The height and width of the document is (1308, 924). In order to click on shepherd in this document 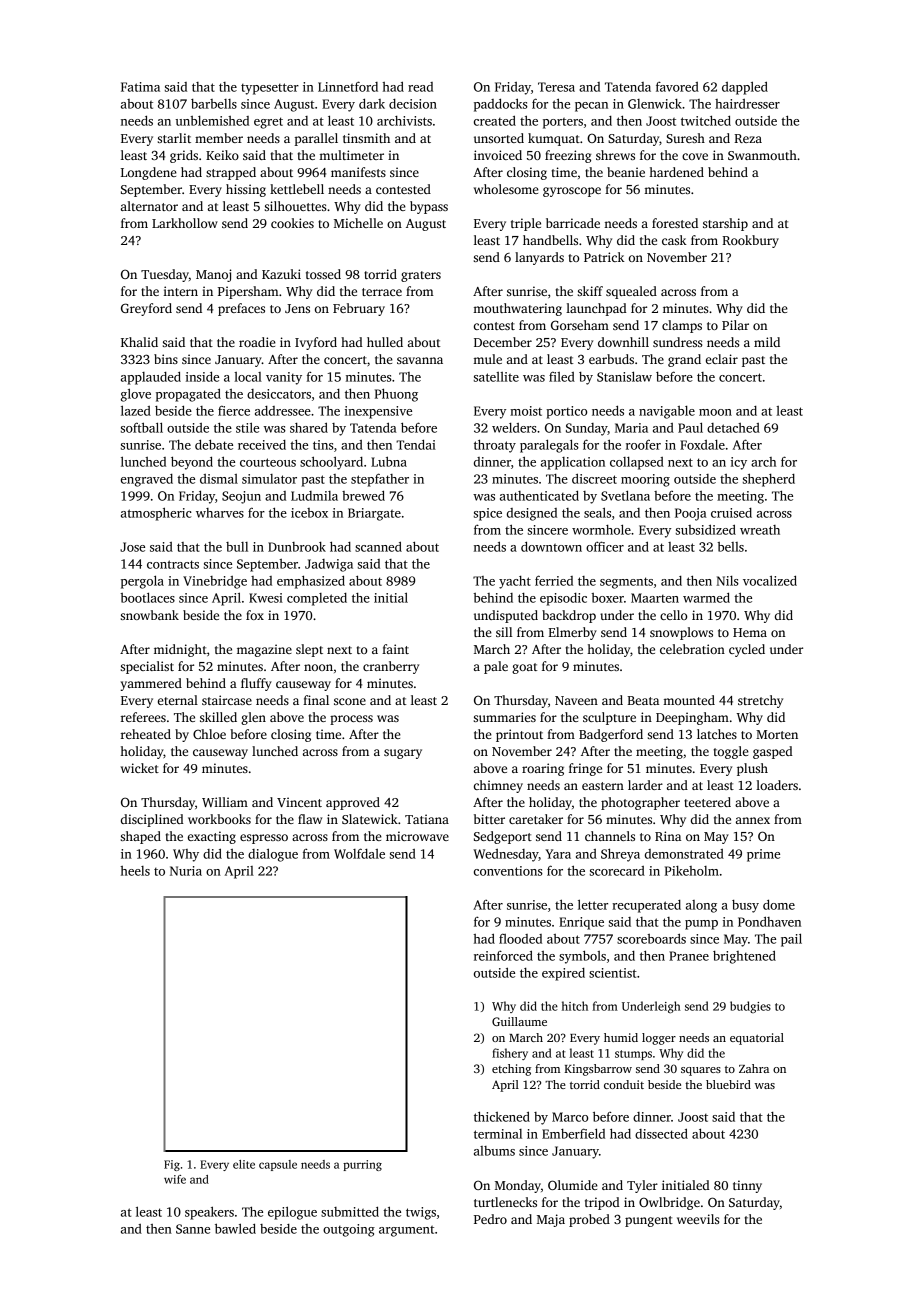, I will do `click(769, 480)`.
